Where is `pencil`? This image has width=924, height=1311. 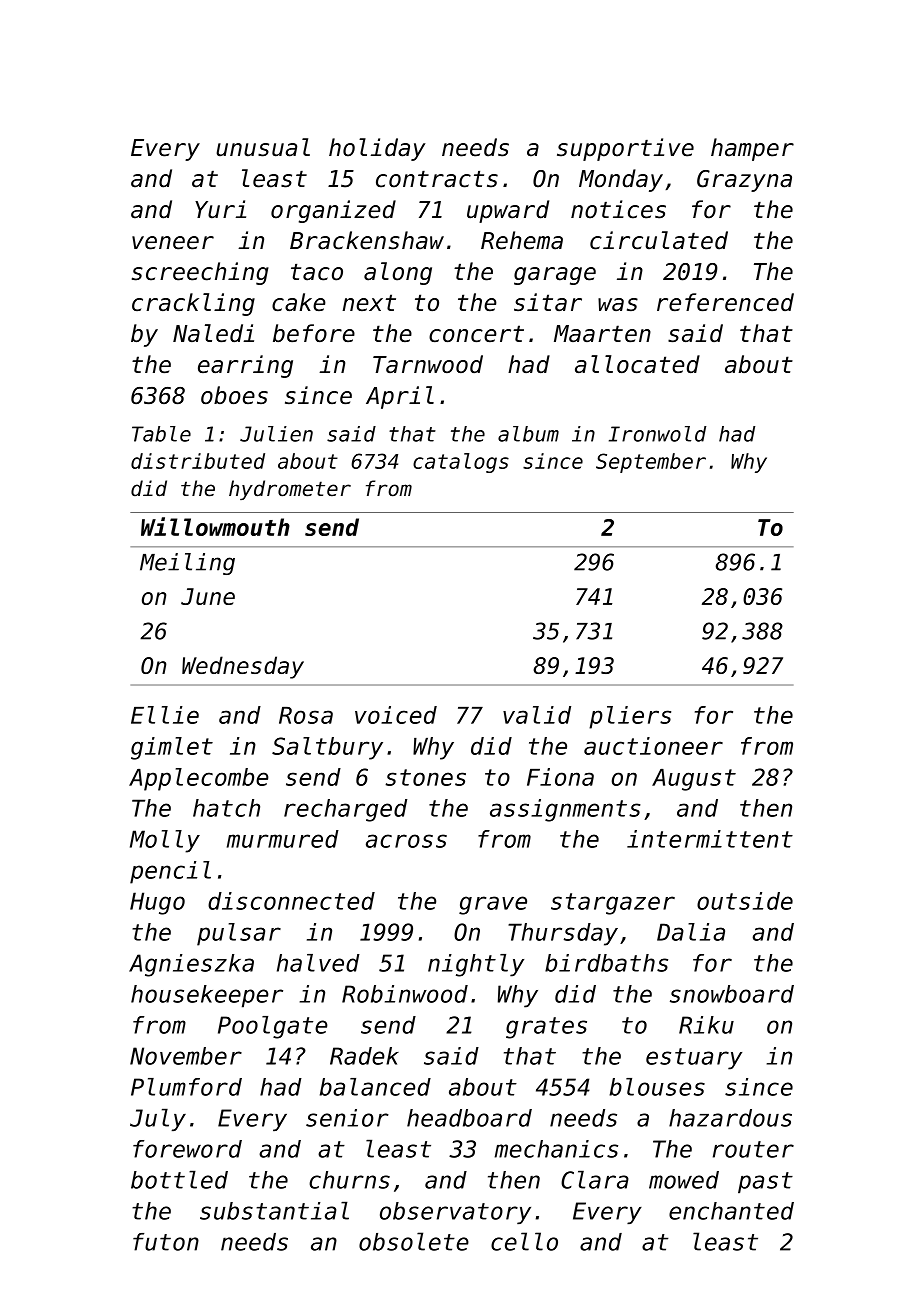
pencil is located at coordinates (170, 872).
